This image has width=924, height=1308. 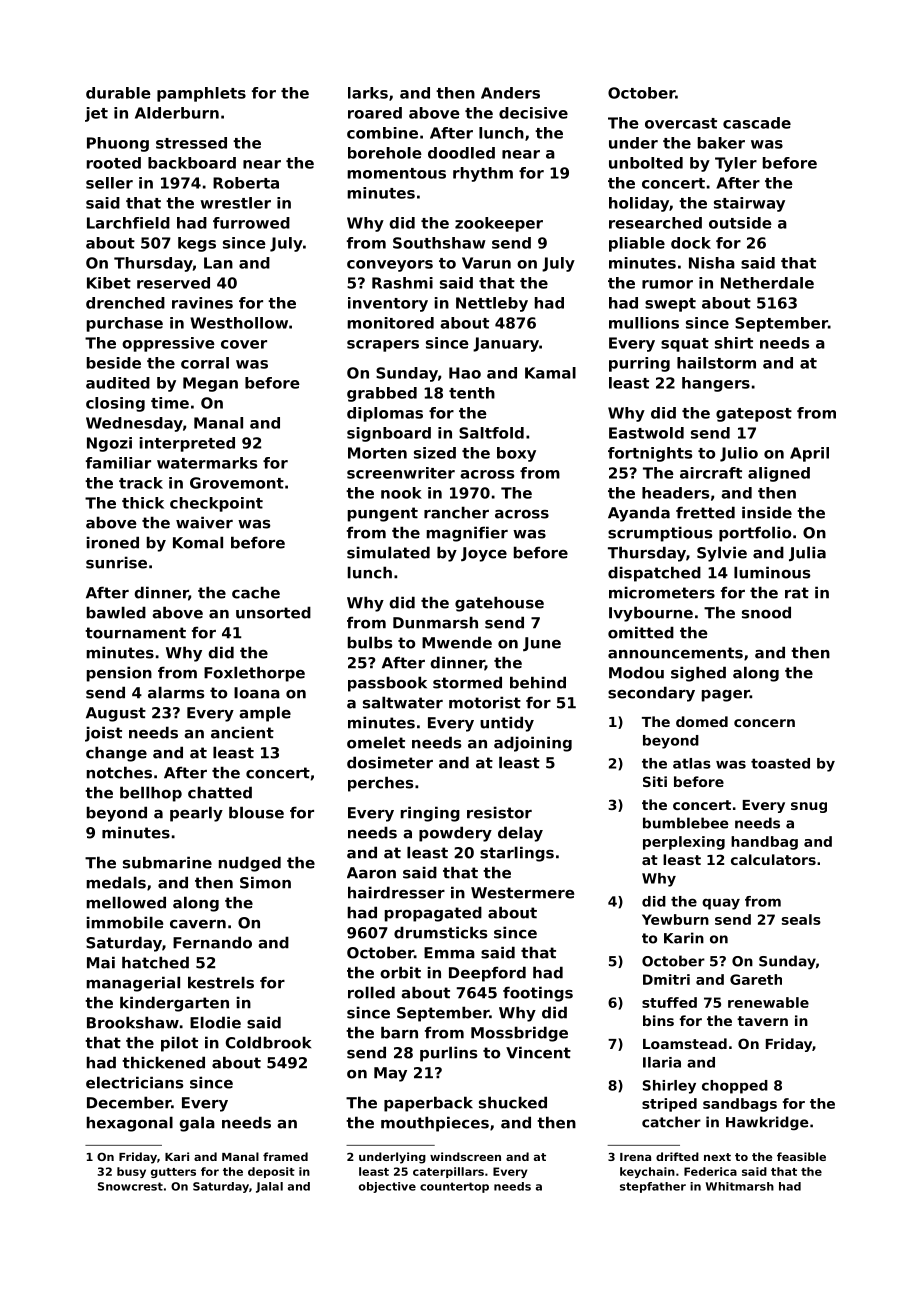 What do you see at coordinates (542, 644) in the image?
I see `June` at bounding box center [542, 644].
